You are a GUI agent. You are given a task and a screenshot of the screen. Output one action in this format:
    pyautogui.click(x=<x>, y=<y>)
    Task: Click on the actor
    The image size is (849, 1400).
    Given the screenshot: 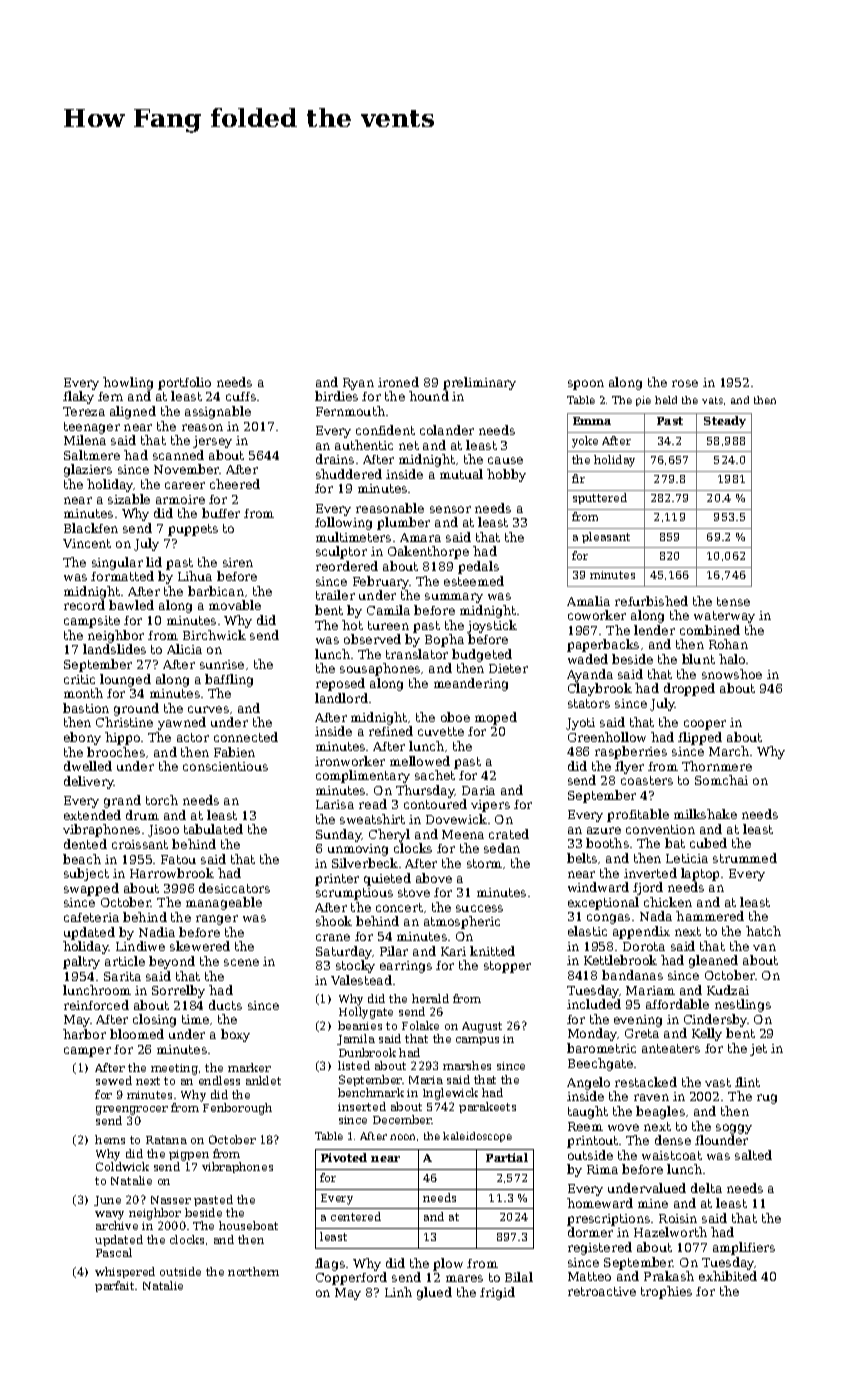 What is the action you would take?
    pyautogui.click(x=193, y=737)
